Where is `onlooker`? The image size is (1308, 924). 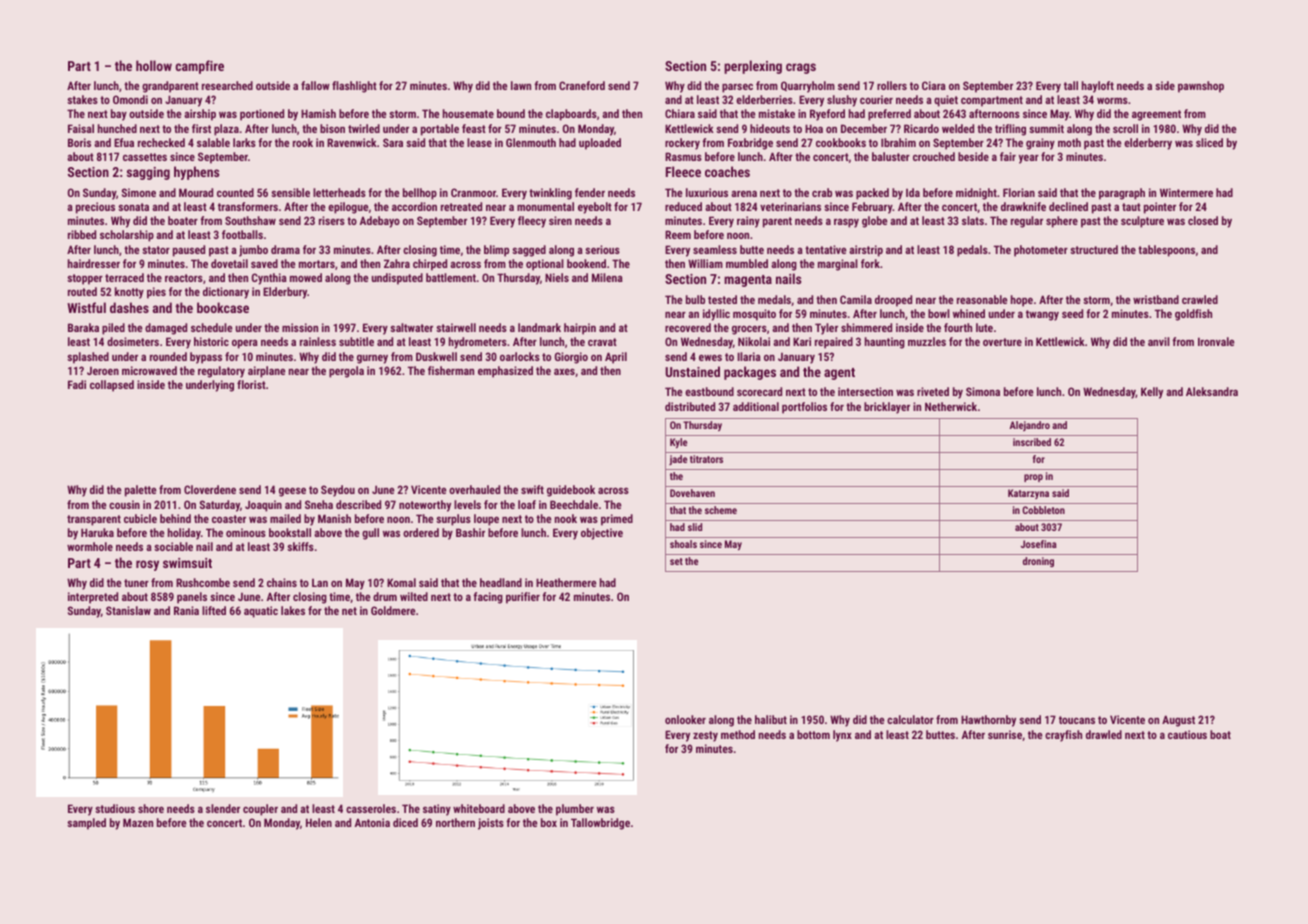
onlooker is located at coordinates (685, 719).
